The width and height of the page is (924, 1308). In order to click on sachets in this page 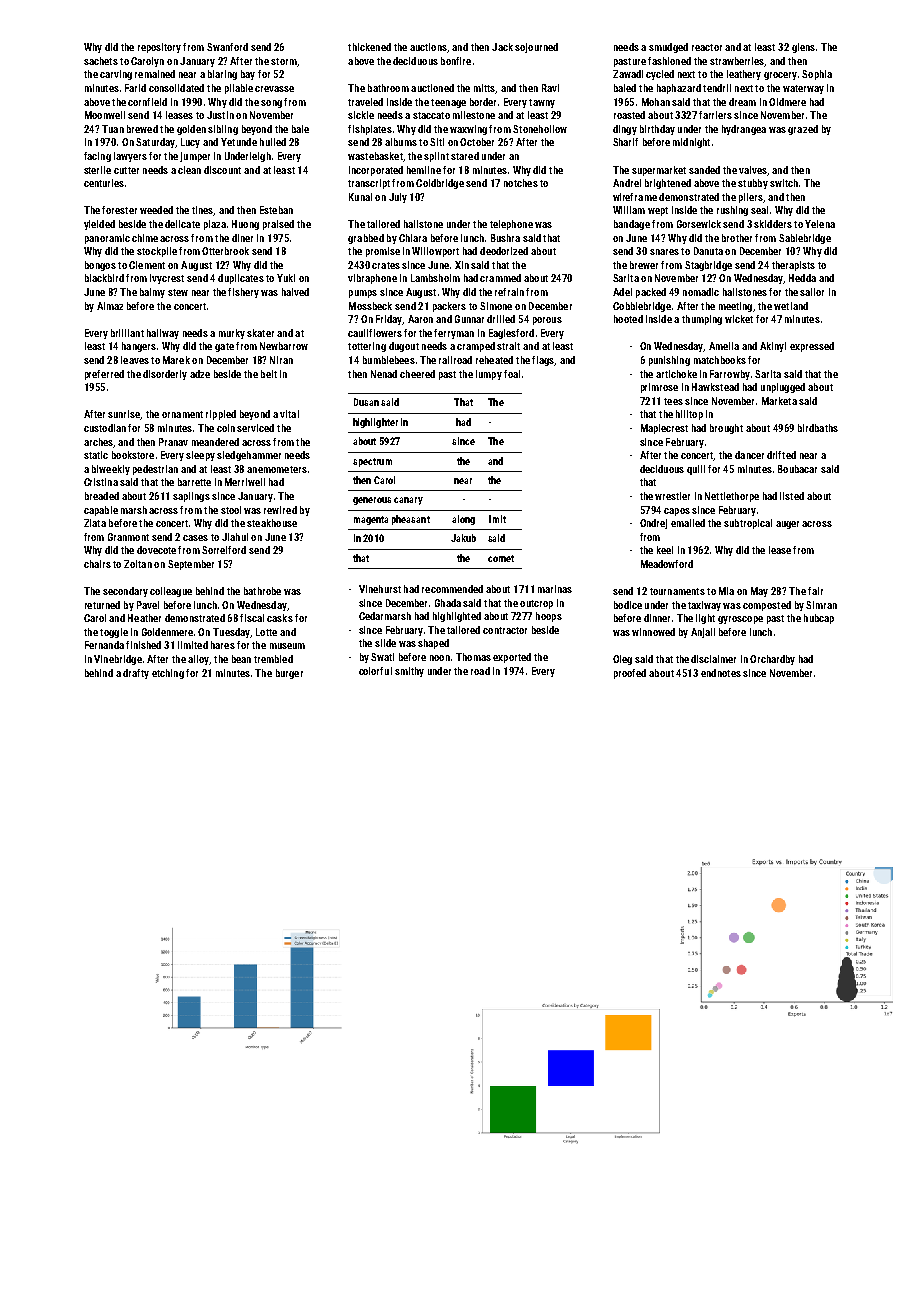, I will do `click(101, 61)`.
